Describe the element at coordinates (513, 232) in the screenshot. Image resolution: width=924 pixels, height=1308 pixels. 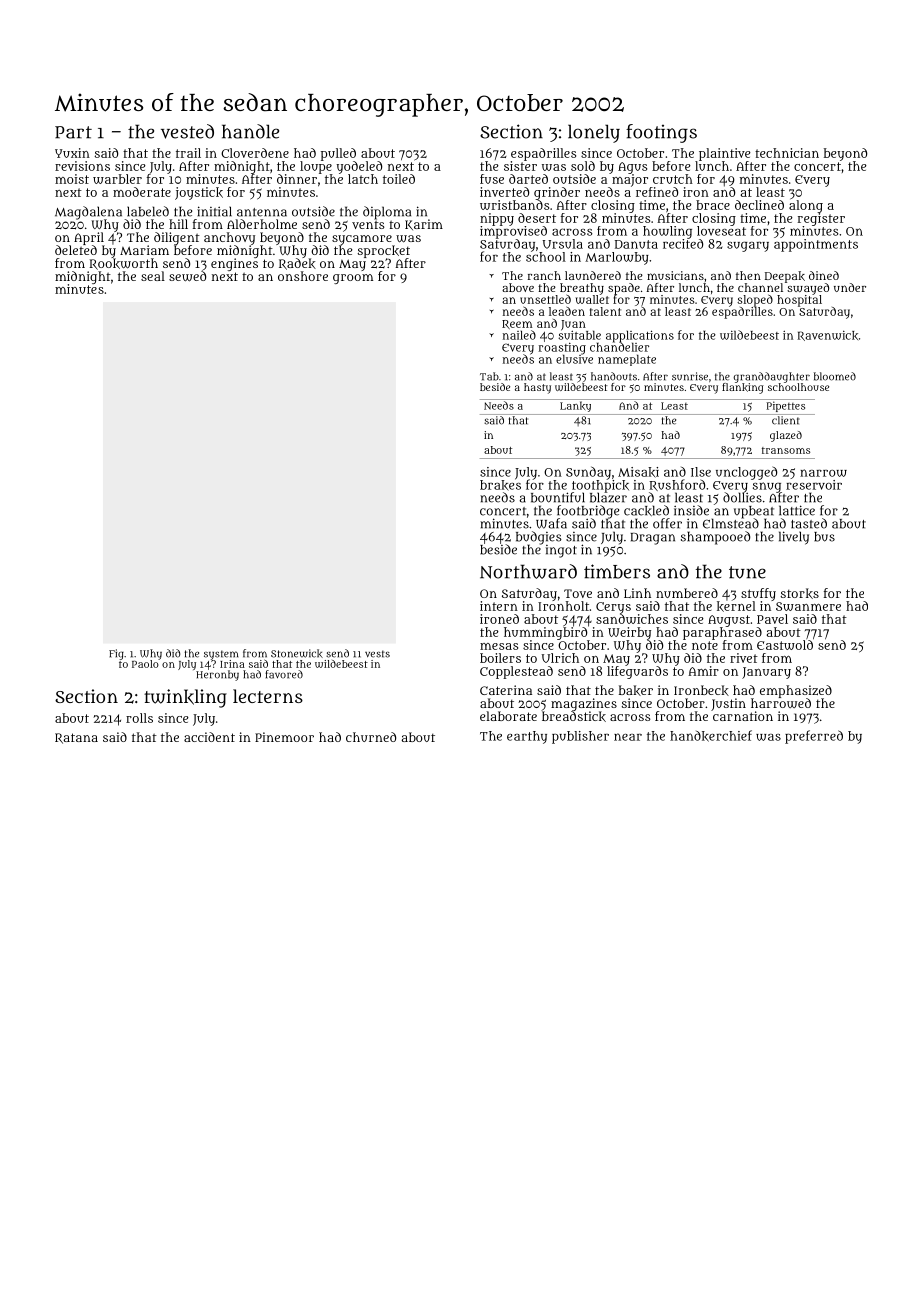
I see `improvised` at that location.
